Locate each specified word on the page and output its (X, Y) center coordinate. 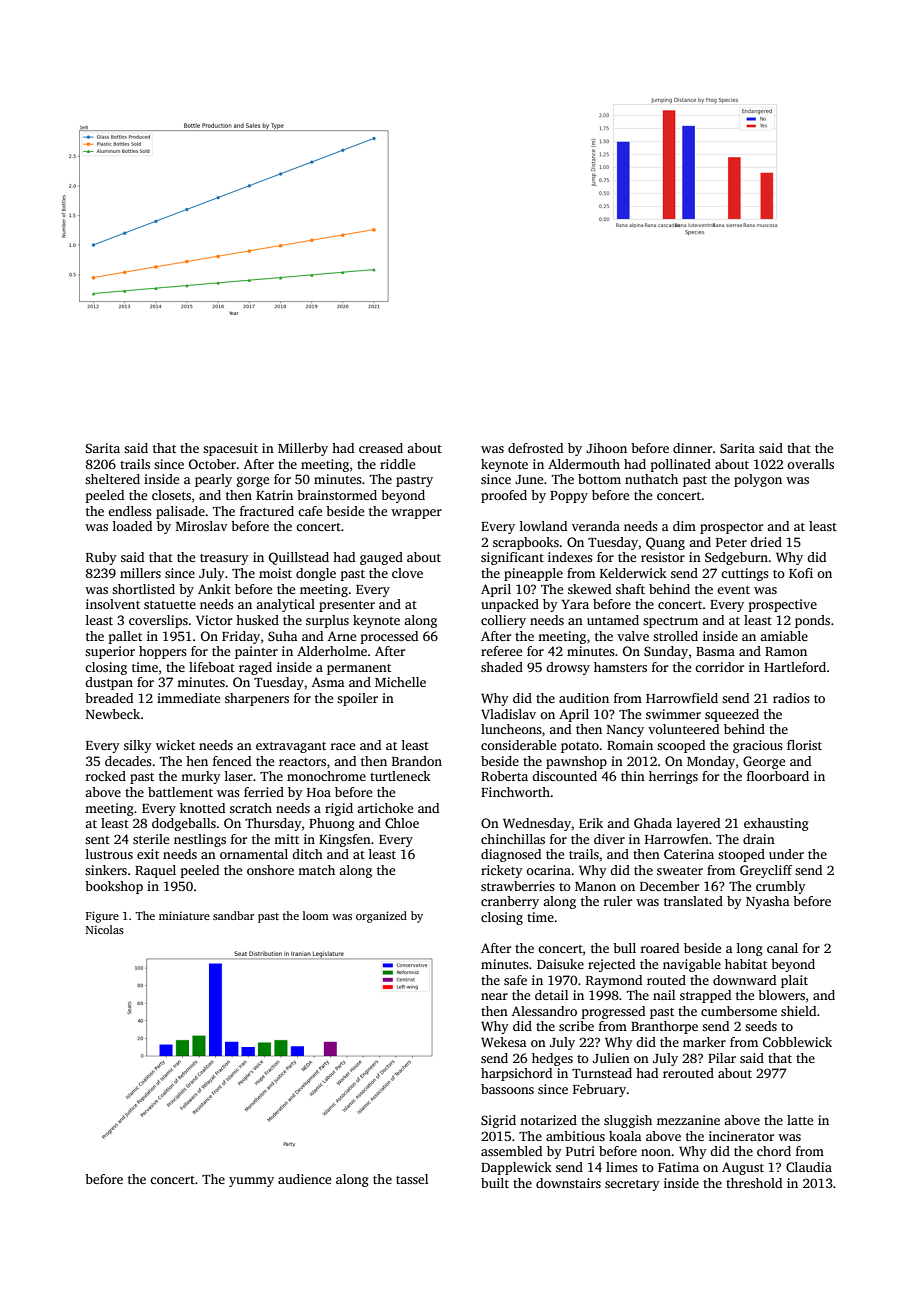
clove (407, 573)
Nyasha (768, 902)
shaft (630, 589)
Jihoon (606, 448)
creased (381, 448)
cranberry (510, 902)
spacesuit (230, 449)
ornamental (254, 854)
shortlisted (143, 589)
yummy (251, 1182)
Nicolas (105, 929)
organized (381, 917)
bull (624, 948)
